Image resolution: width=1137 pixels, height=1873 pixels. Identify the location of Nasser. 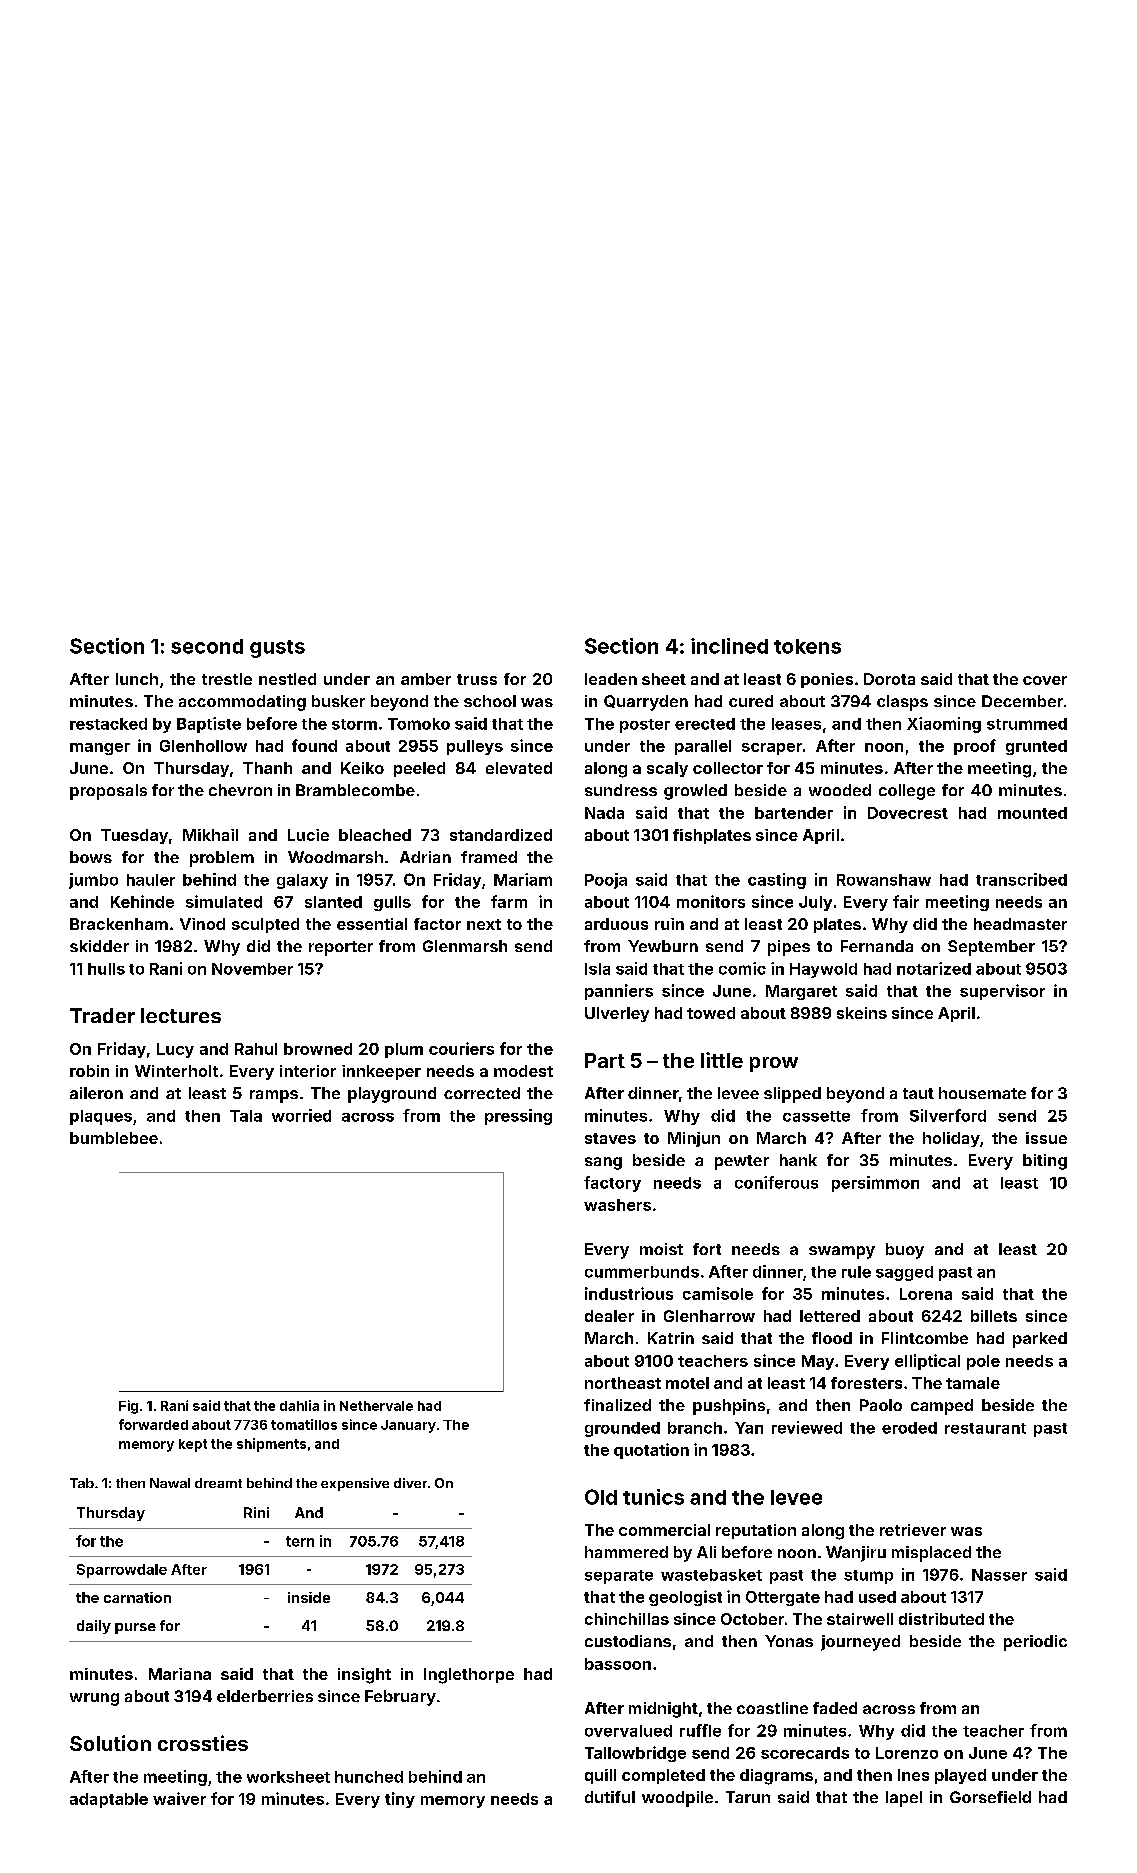
(999, 1575).
